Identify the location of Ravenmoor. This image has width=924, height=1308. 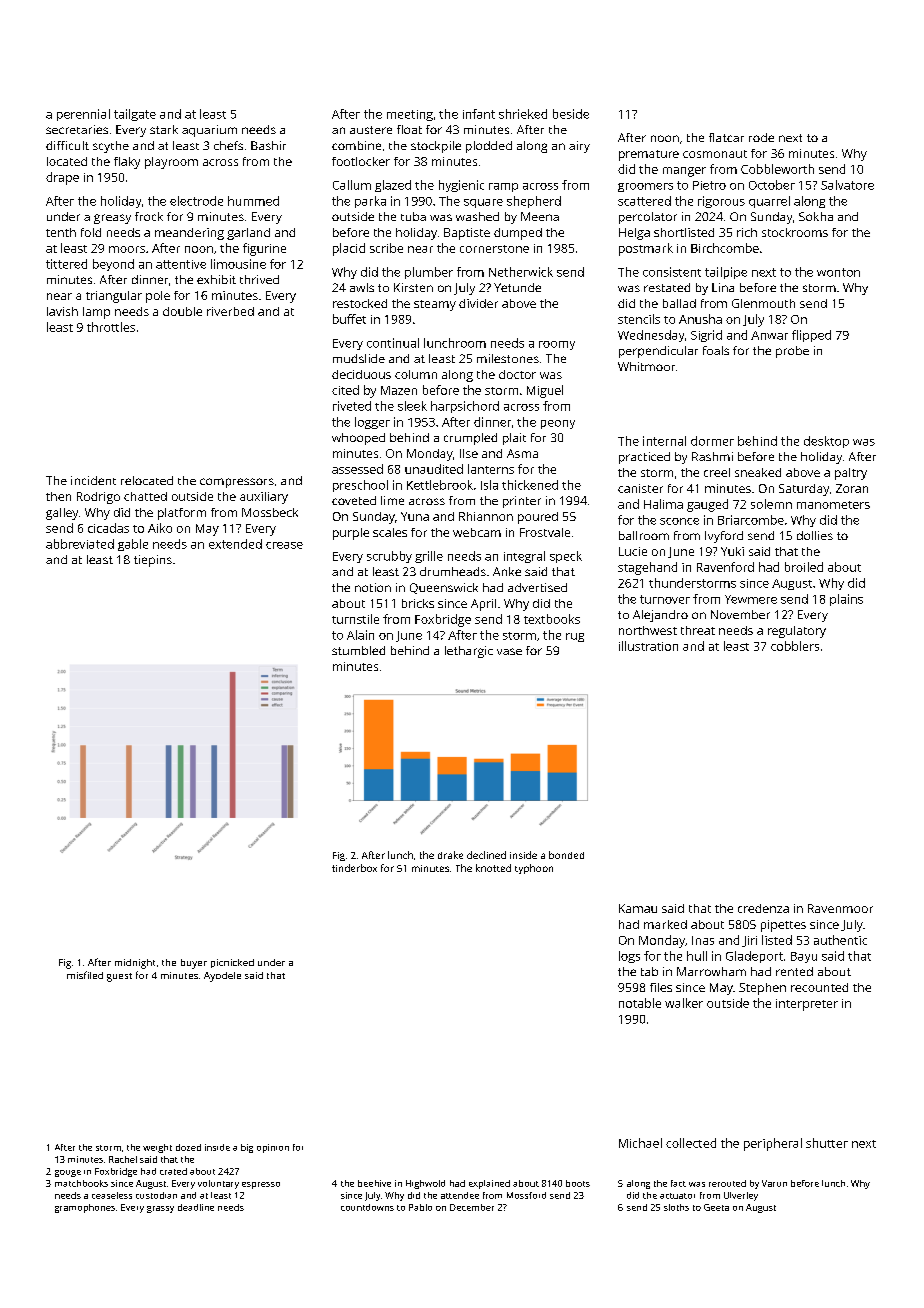
(840, 908).
